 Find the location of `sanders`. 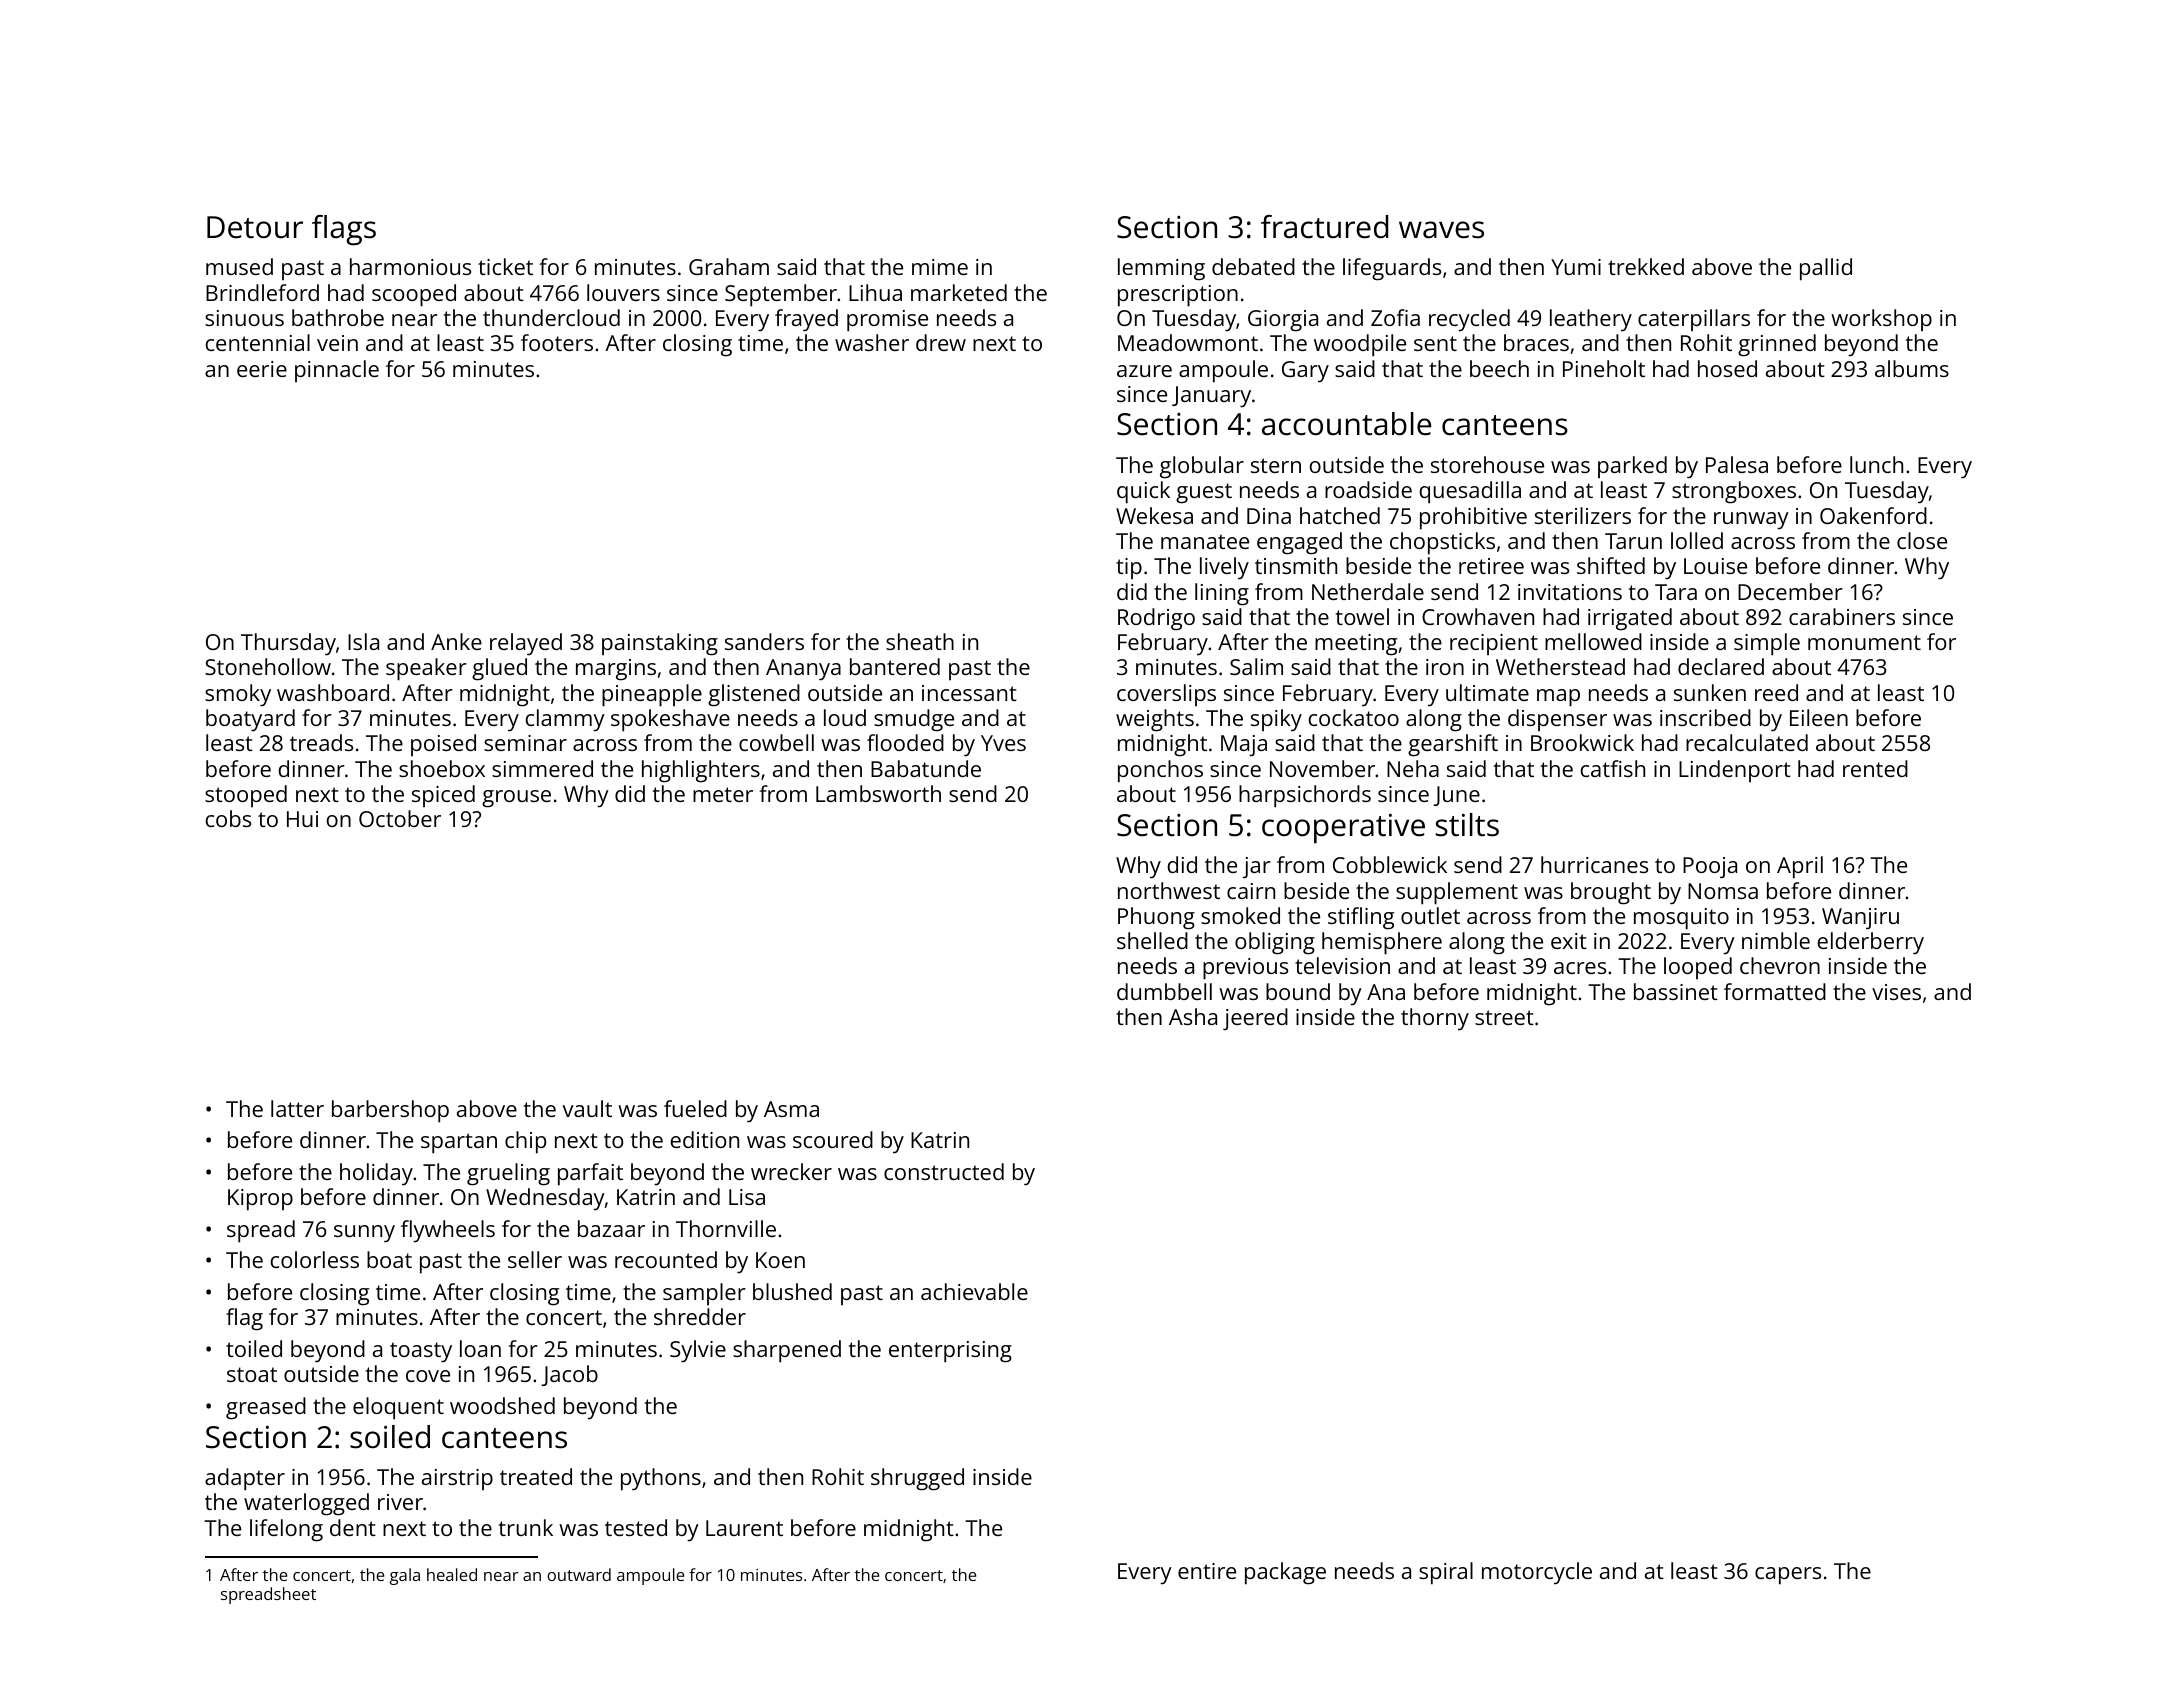

sanders is located at coordinates (764, 641).
